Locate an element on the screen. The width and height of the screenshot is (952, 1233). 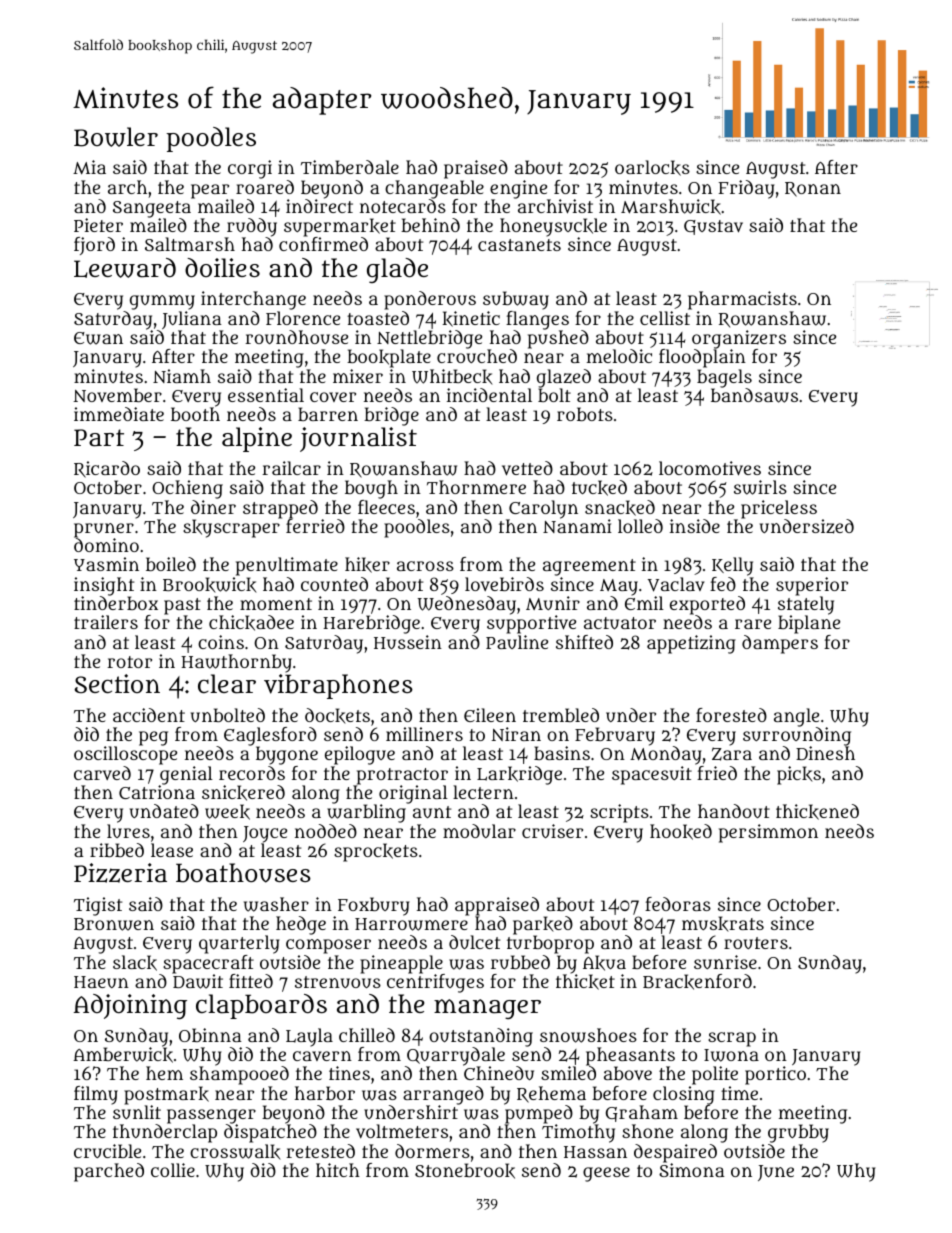
bygone is located at coordinates (287, 756).
